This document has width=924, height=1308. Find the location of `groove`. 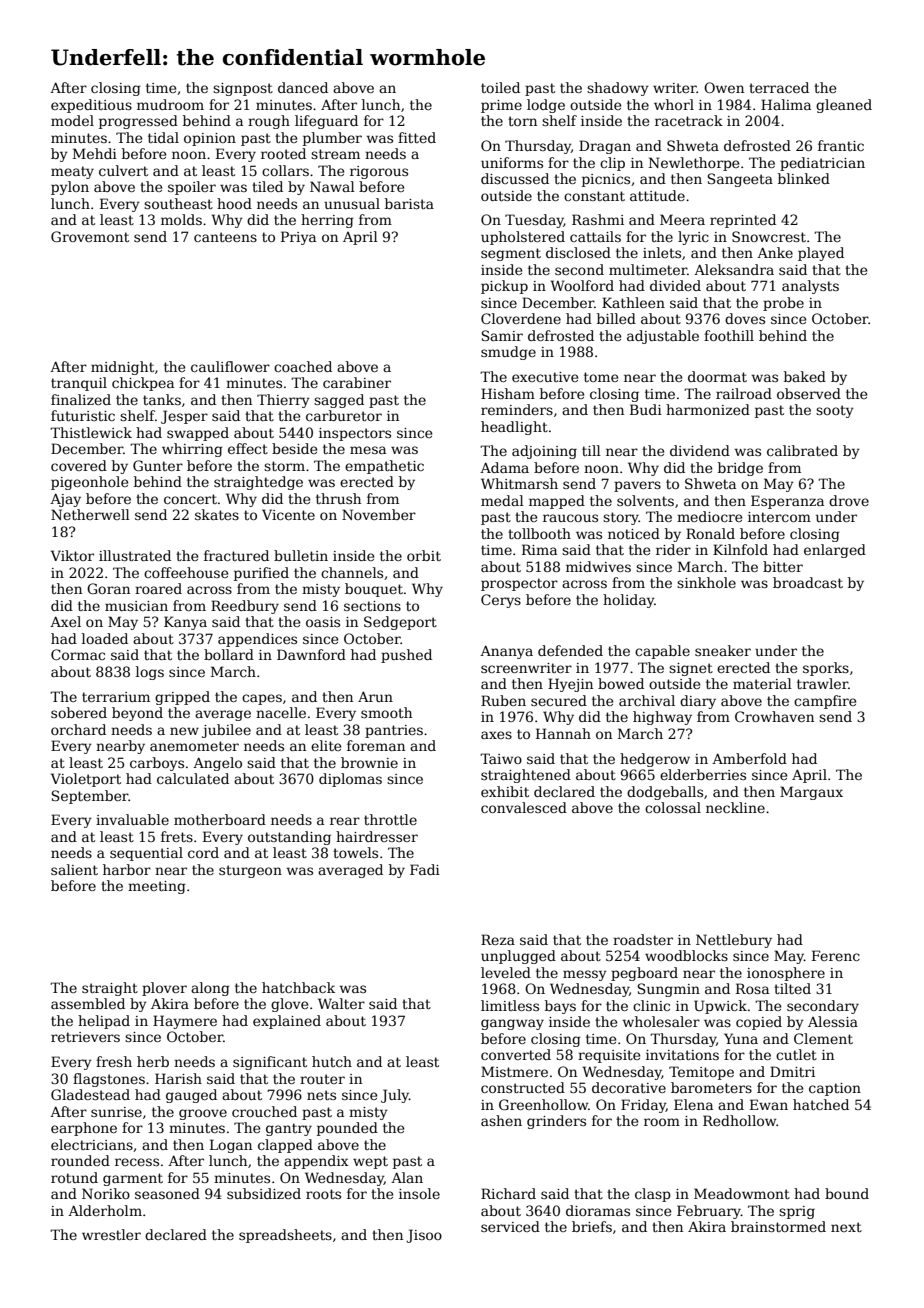

groove is located at coordinates (203, 1114).
